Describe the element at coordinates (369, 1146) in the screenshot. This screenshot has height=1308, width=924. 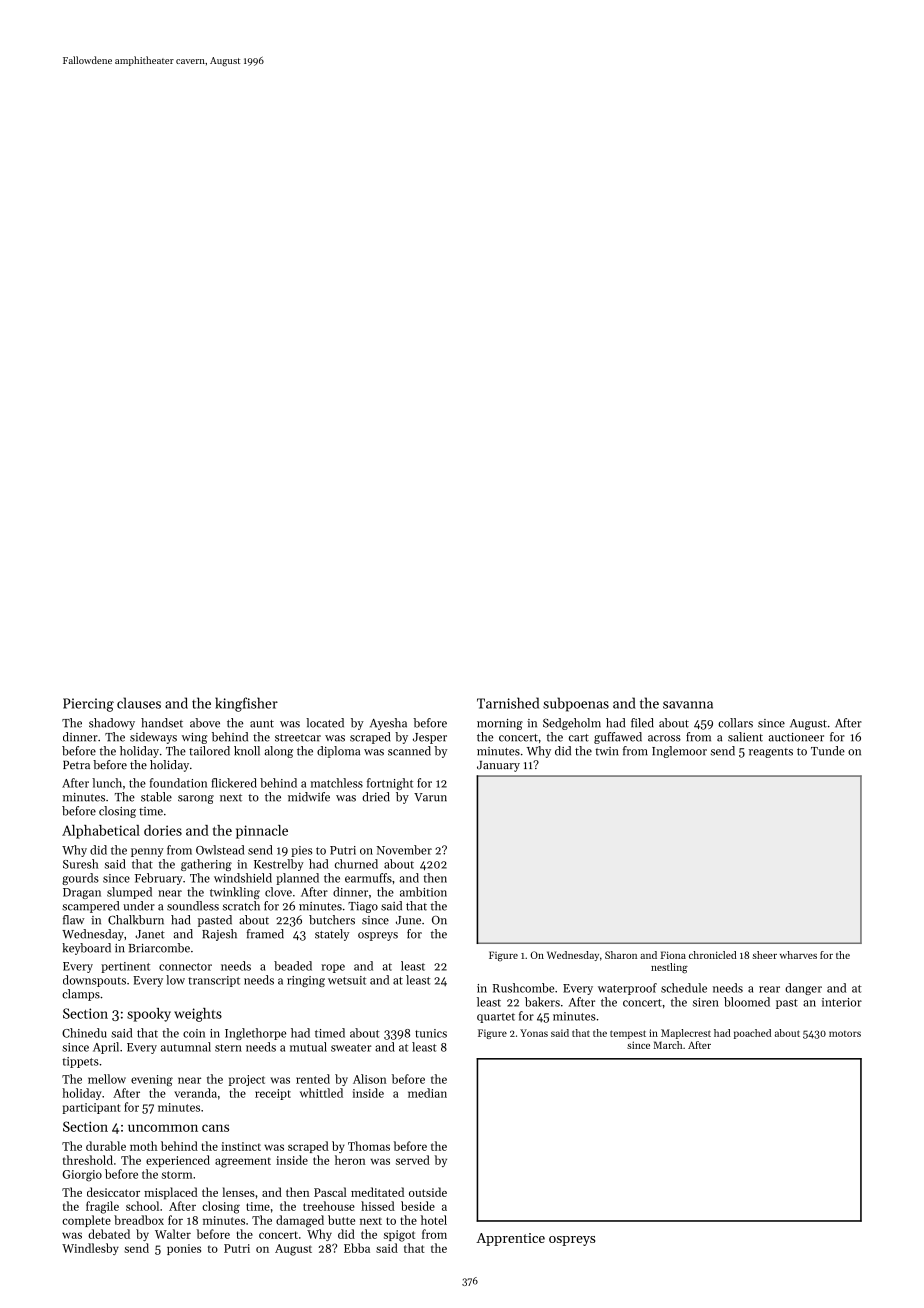
I see `Thomas` at that location.
